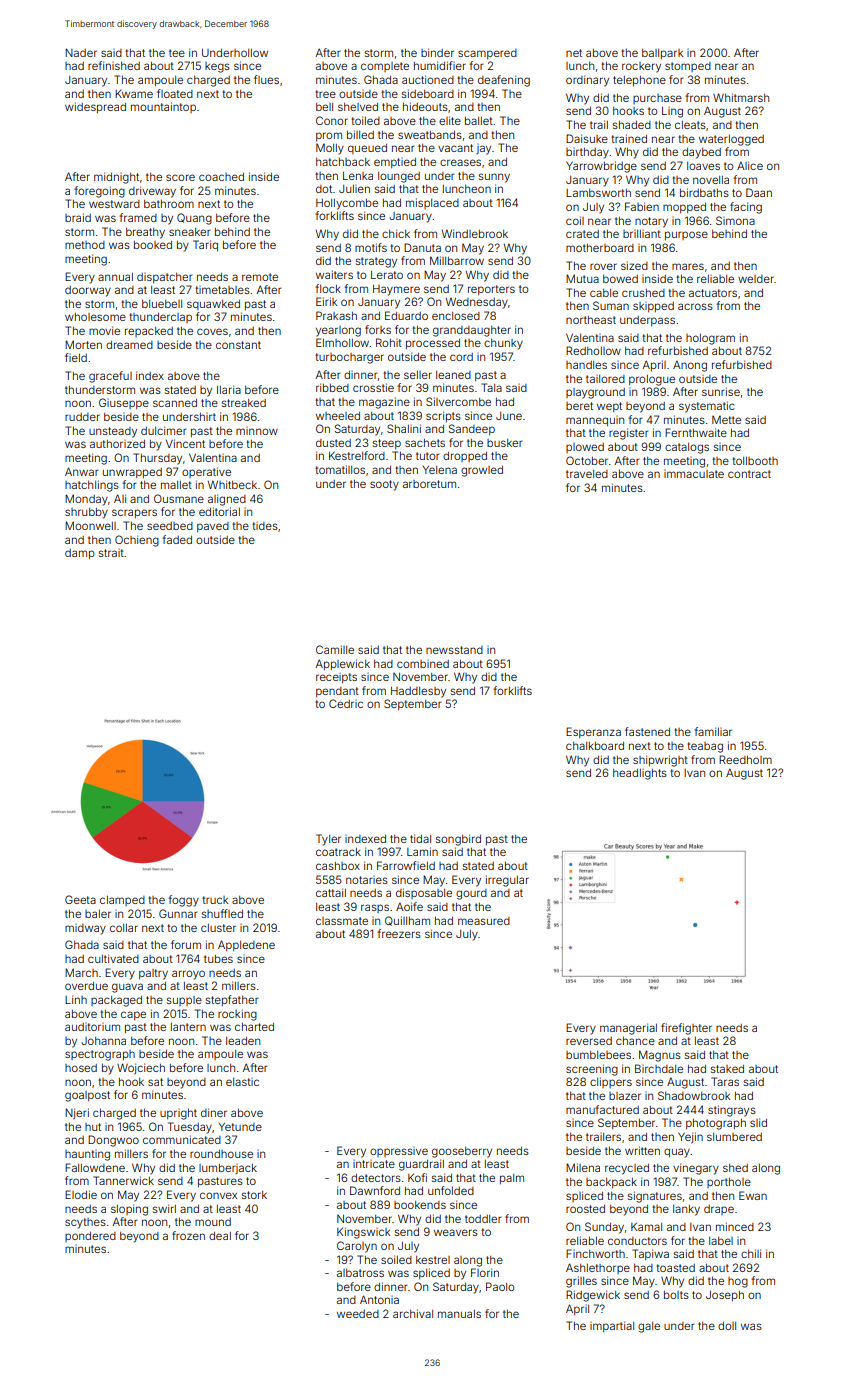 This page has height=1400, width=849. Describe the element at coordinates (81, 52) in the page. I see `Nader` at that location.
